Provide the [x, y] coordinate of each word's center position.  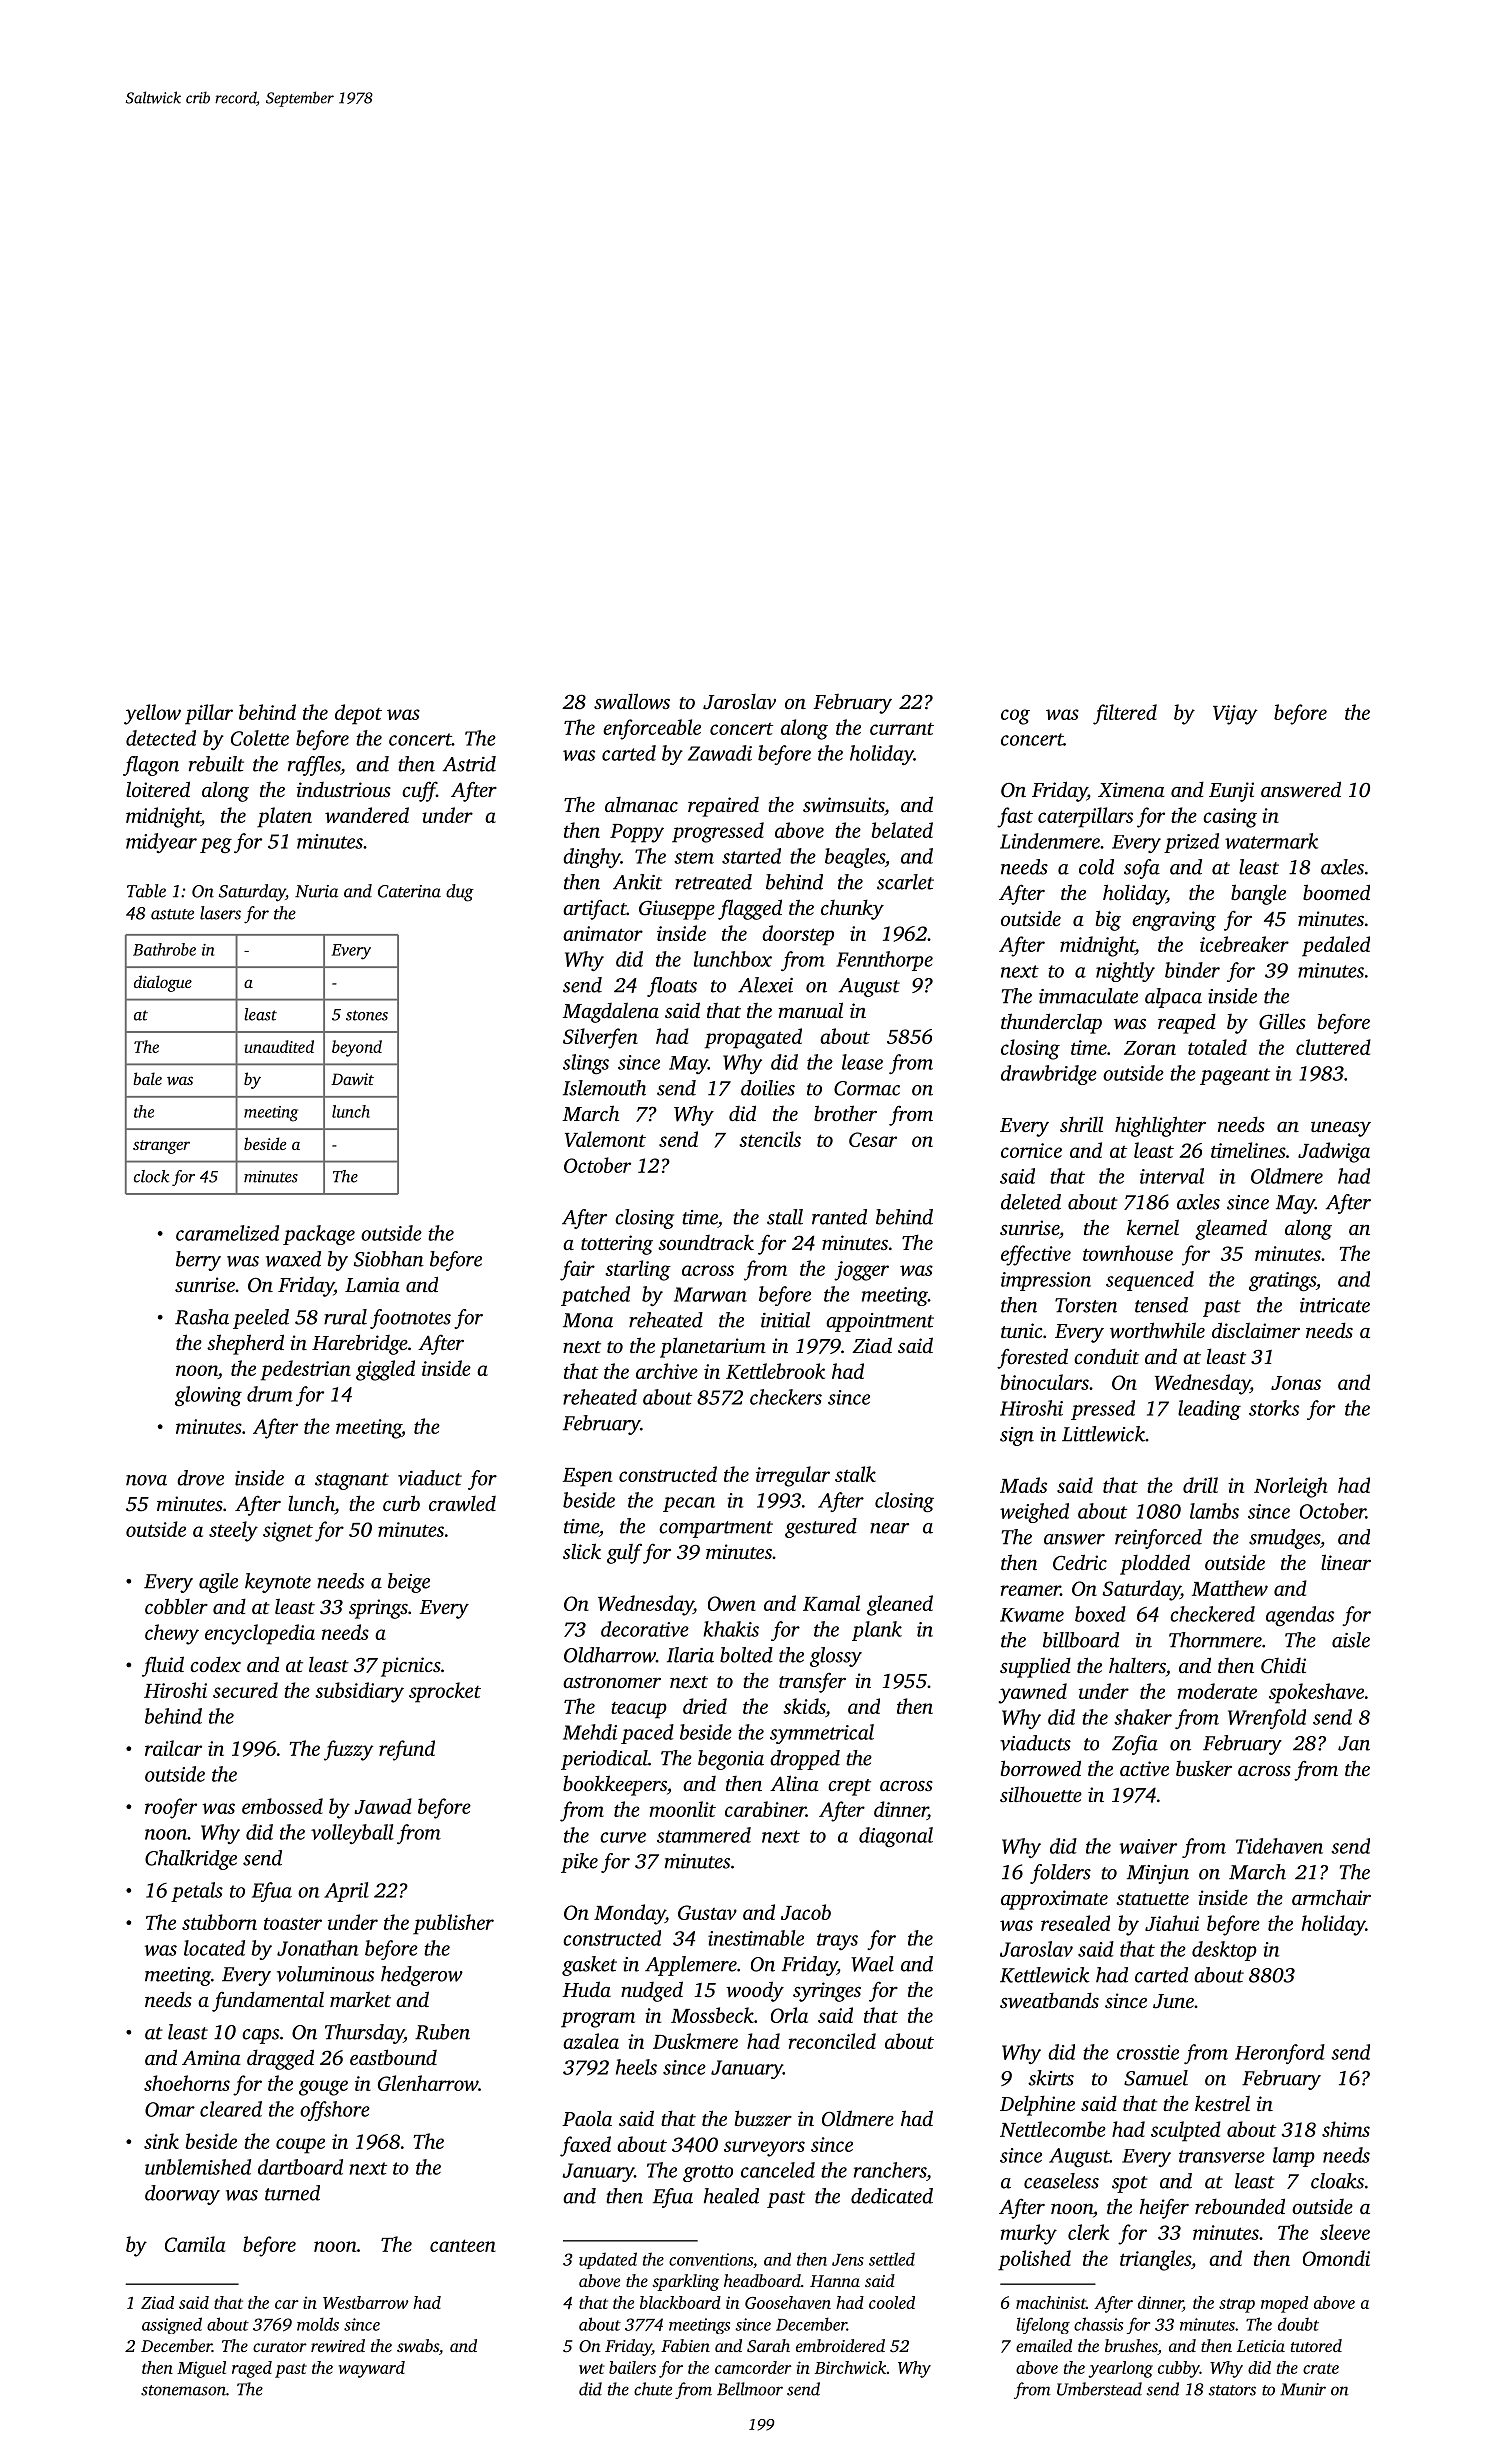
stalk [855, 1474]
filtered [1125, 714]
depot [358, 714]
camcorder [753, 2367]
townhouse [1128, 1253]
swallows [632, 701]
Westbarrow [366, 2302]
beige [409, 1583]
